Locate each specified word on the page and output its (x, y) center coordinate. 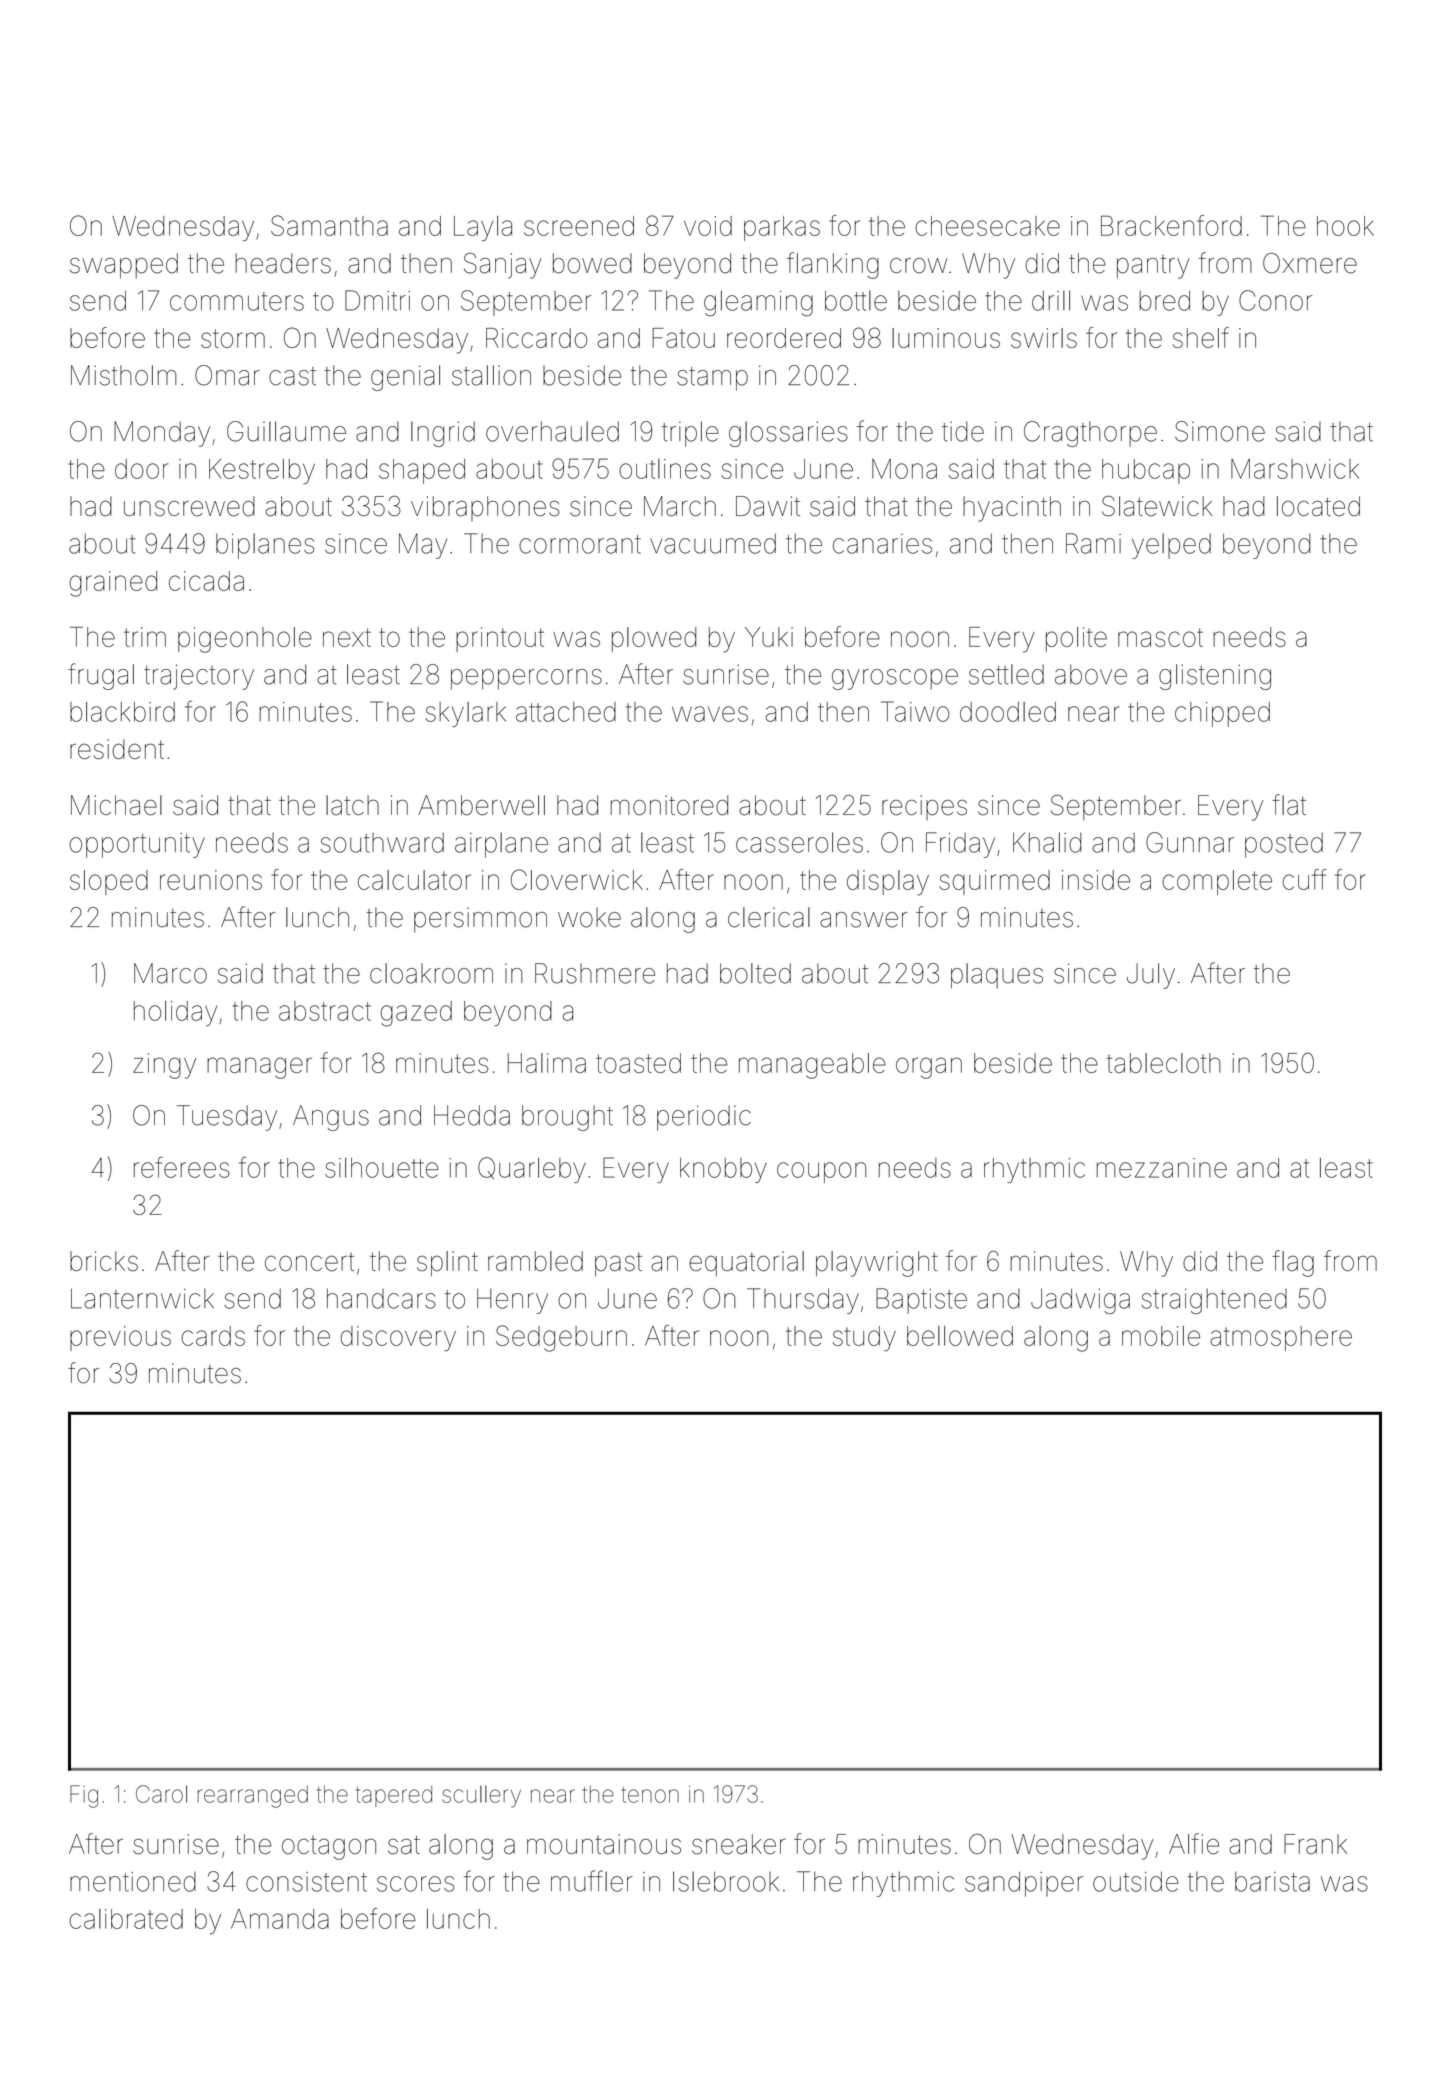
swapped (124, 266)
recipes (924, 807)
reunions (211, 880)
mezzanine (1161, 1168)
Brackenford (1171, 225)
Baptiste (921, 1301)
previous (120, 1338)
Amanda (280, 1919)
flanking (833, 265)
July (1151, 976)
